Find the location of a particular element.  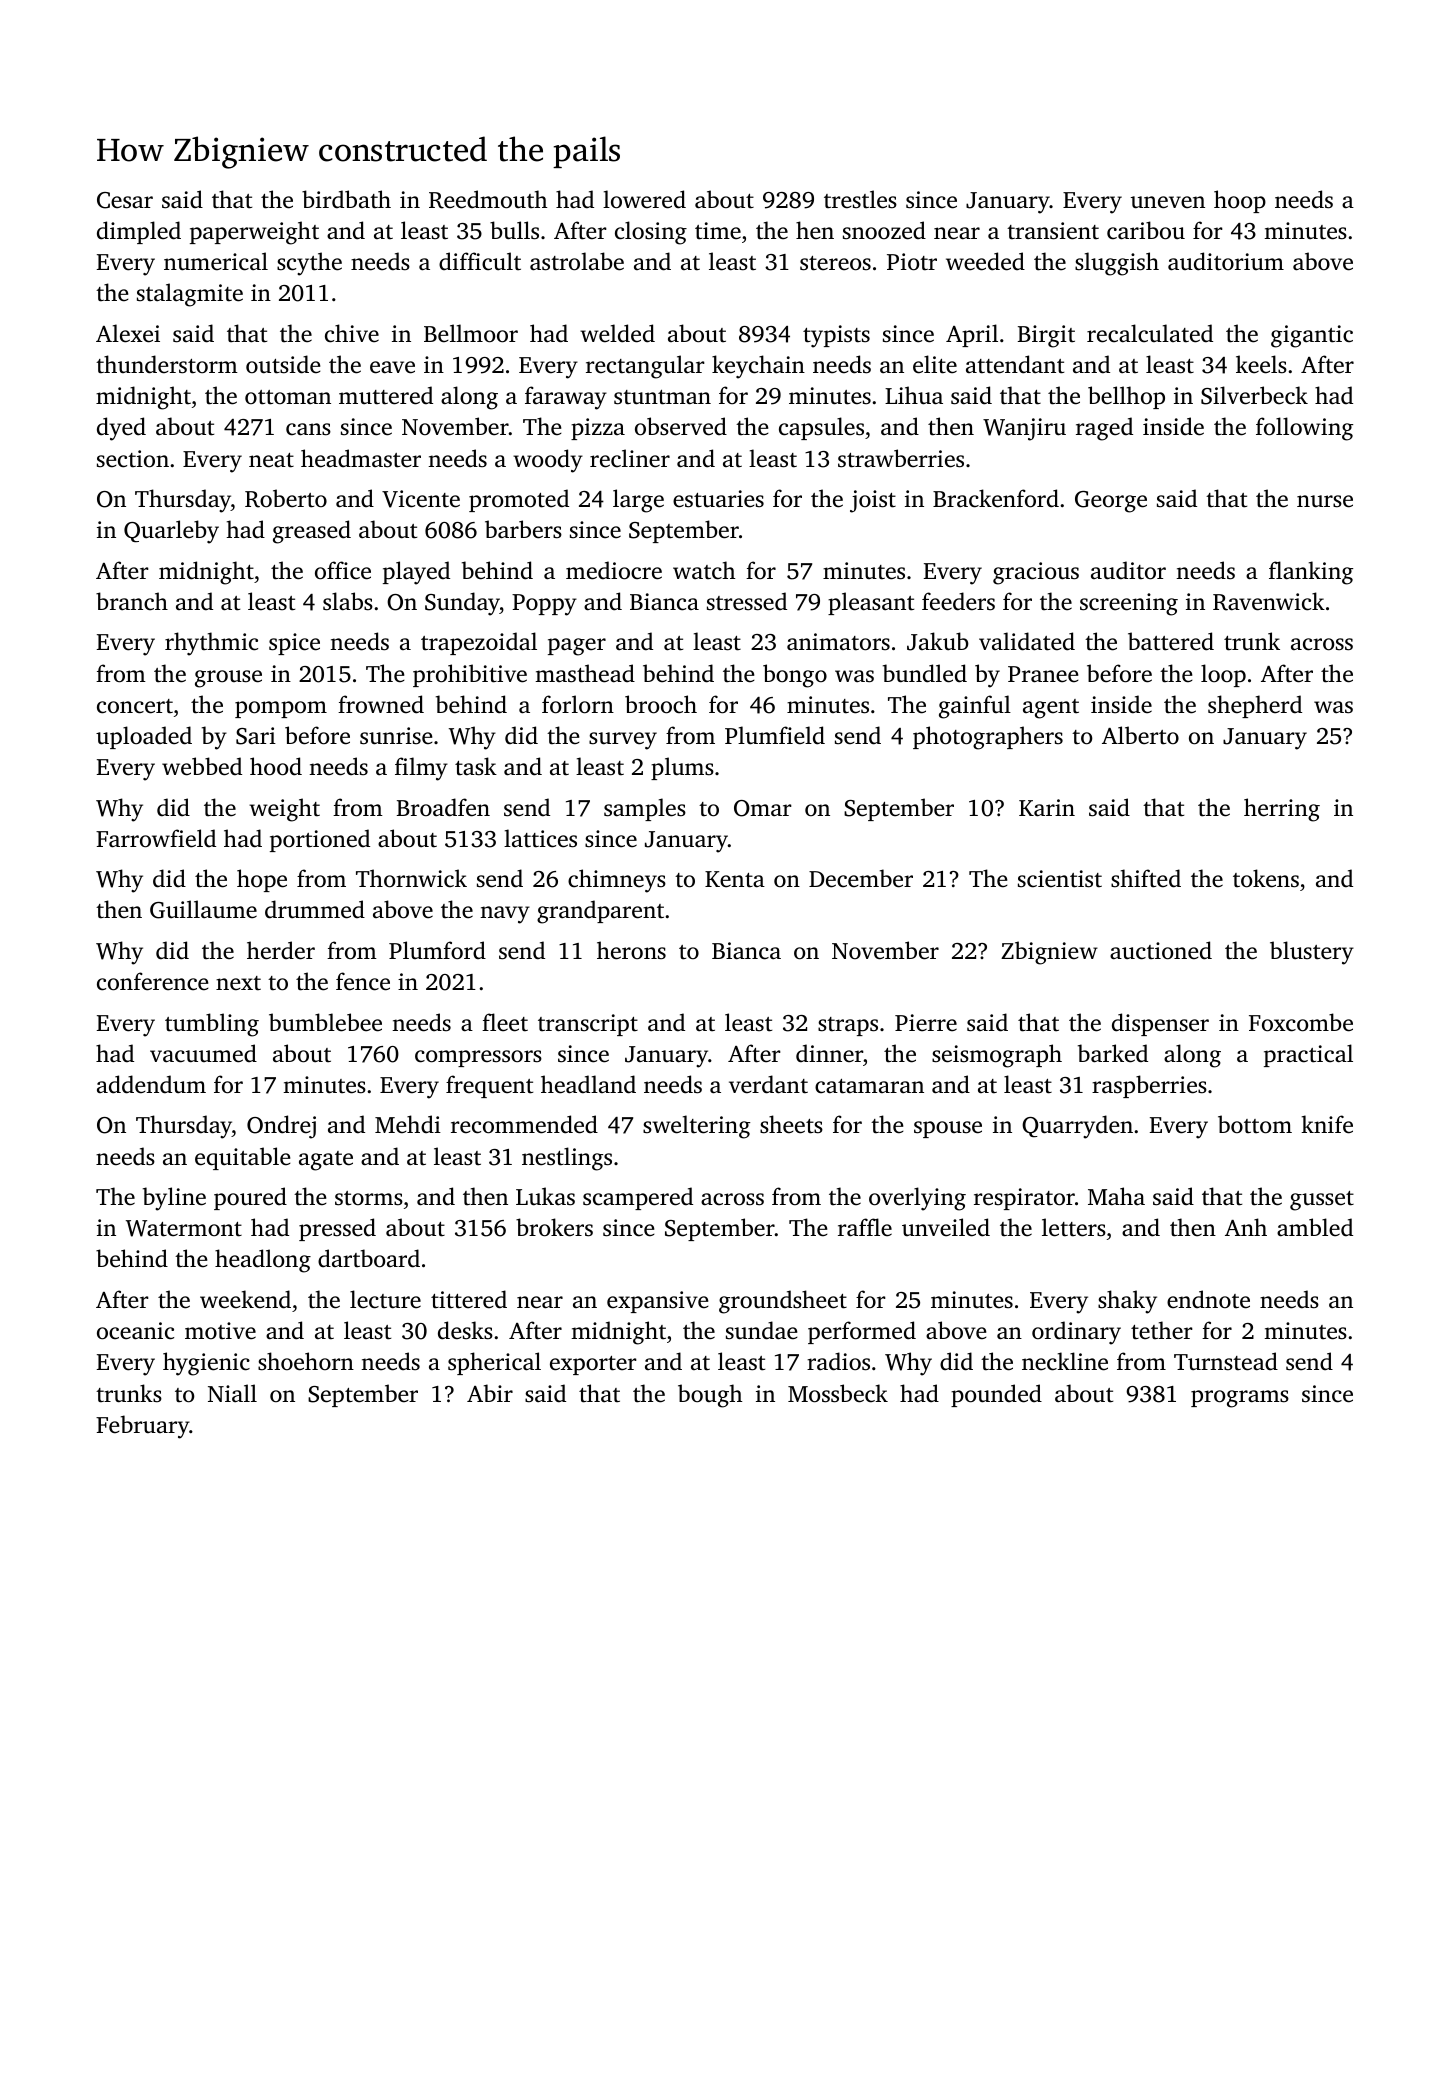

weekend is located at coordinates (245, 1299).
